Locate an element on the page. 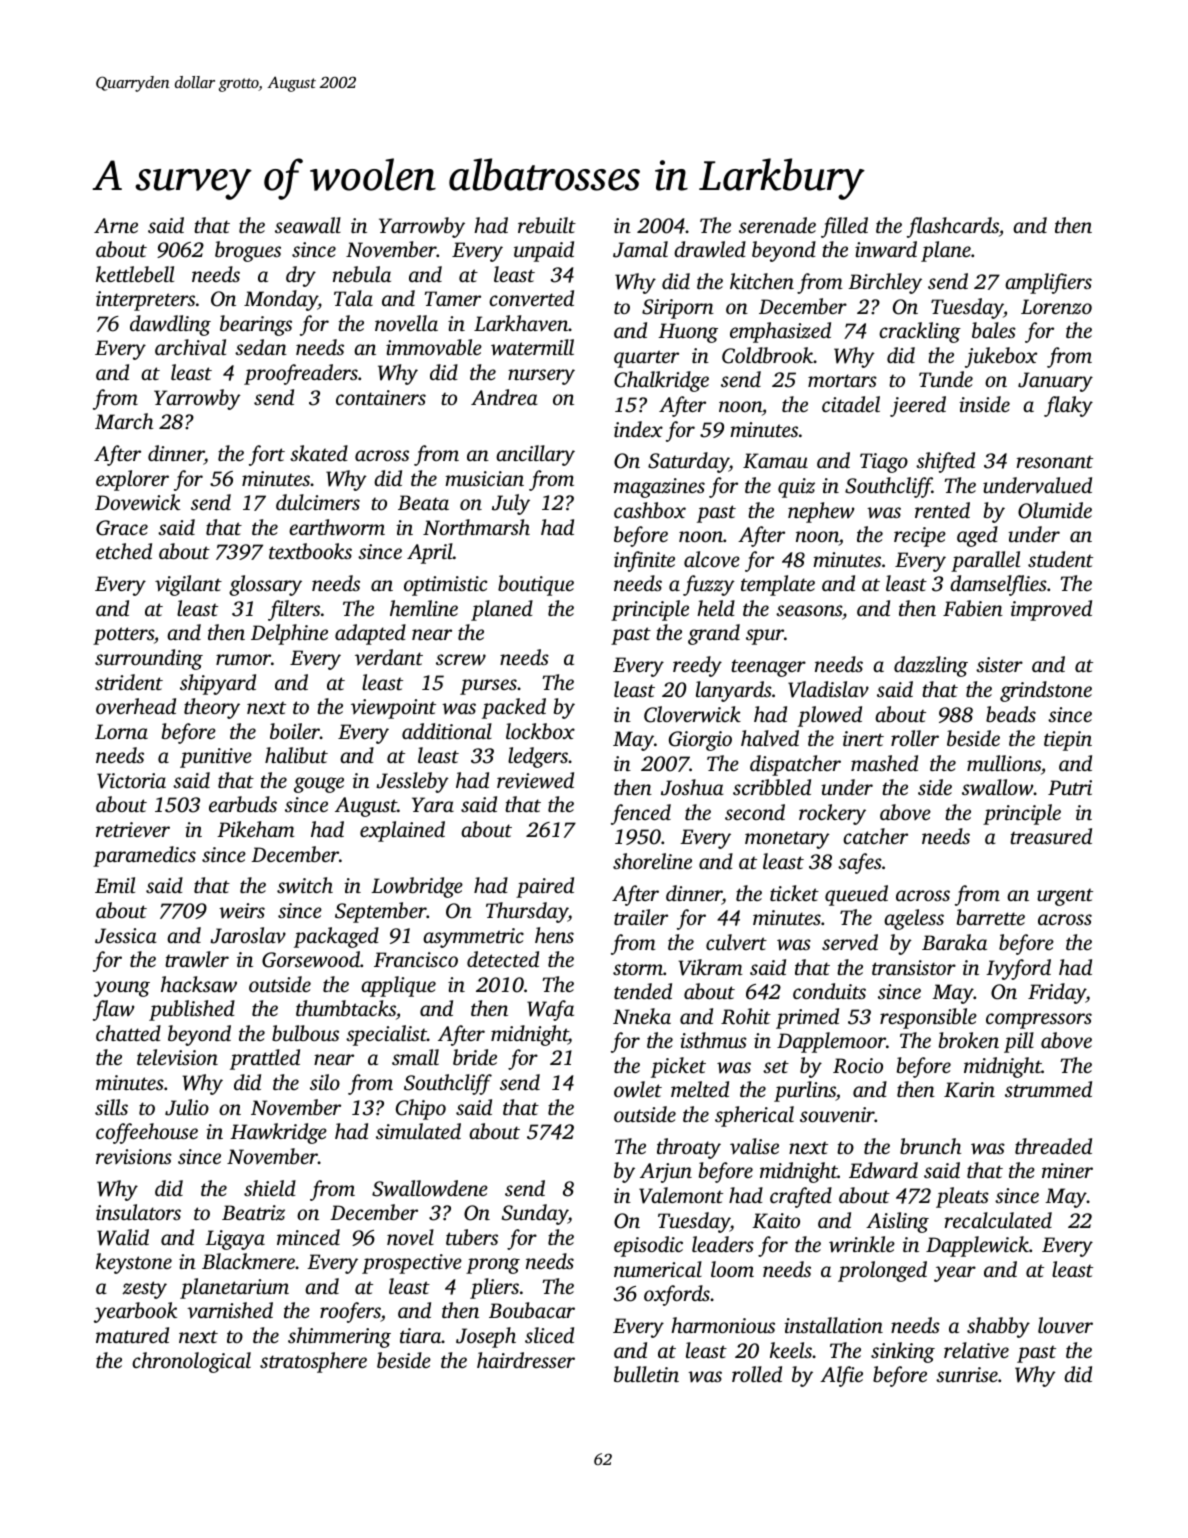 Image resolution: width=1188 pixels, height=1538 pixels. Saturday is located at coordinates (688, 462).
